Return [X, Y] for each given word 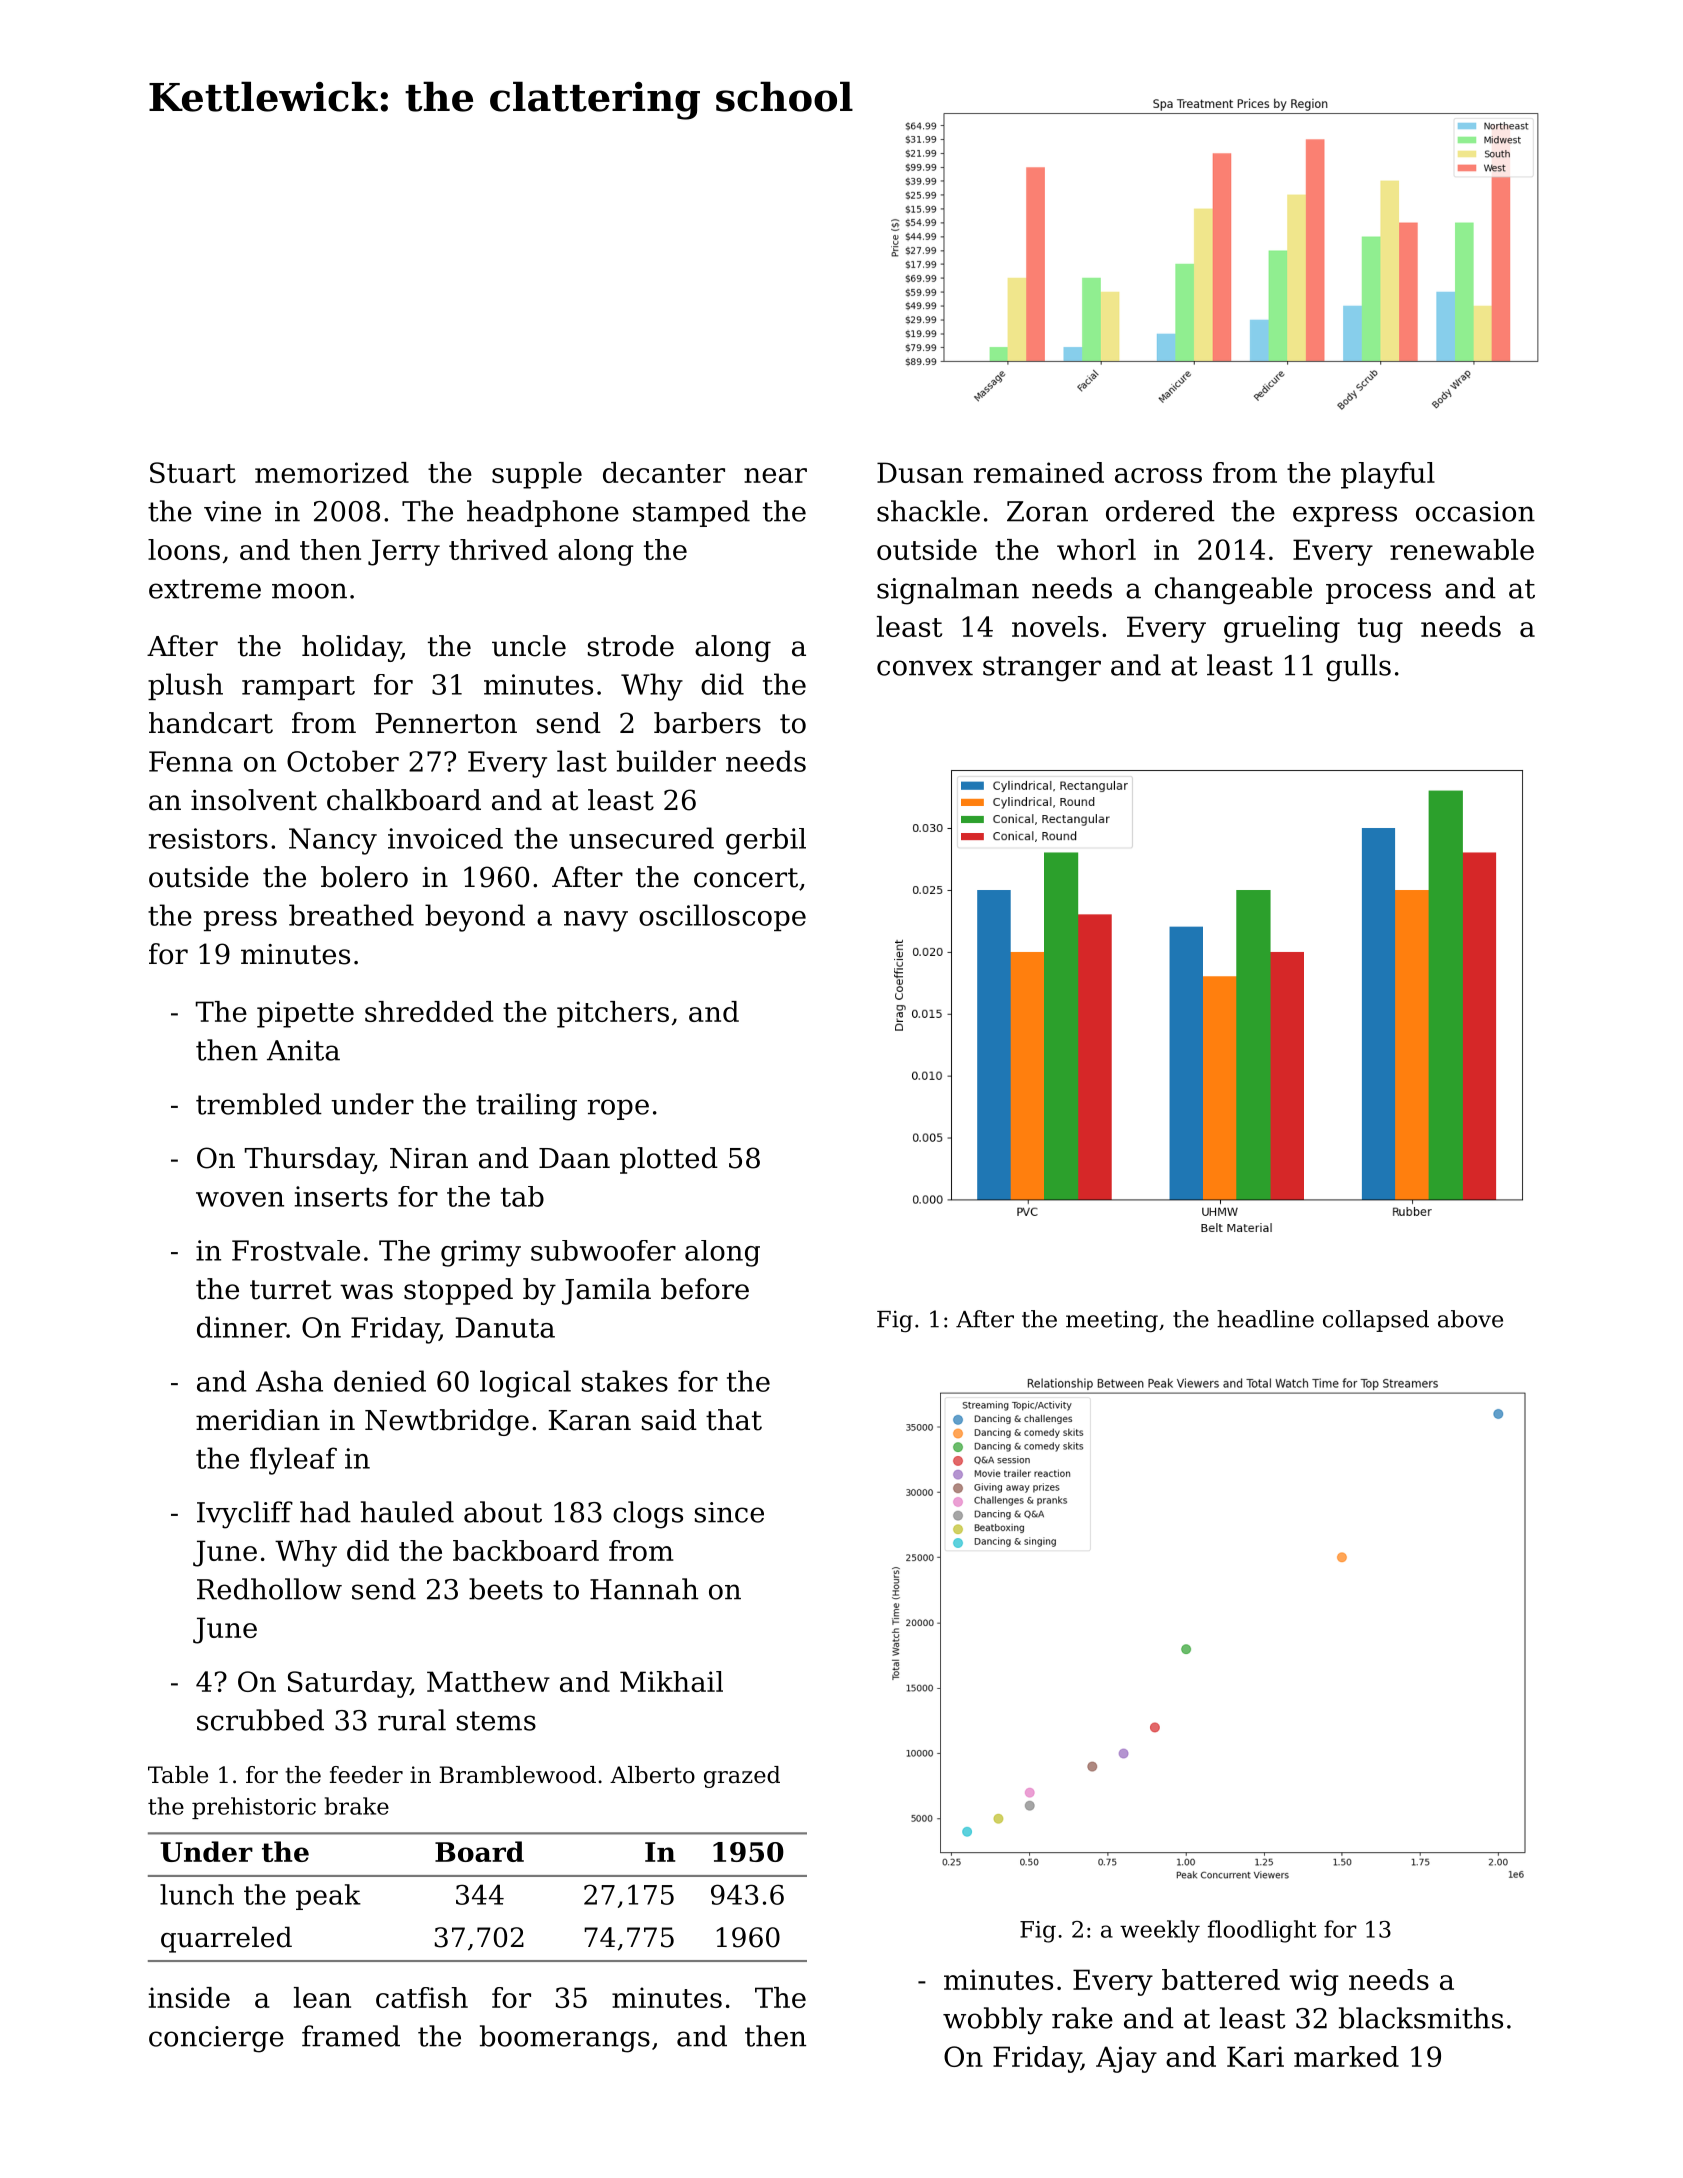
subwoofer [603, 1250]
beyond [475, 918]
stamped [691, 513]
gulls [1358, 668]
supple [537, 475]
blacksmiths [1421, 2018]
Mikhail [671, 1681]
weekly [1160, 1931]
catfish [422, 1997]
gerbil [766, 841]
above [1470, 1319]
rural [412, 1720]
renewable [1462, 549]
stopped [458, 1291]
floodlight [1262, 1931]
